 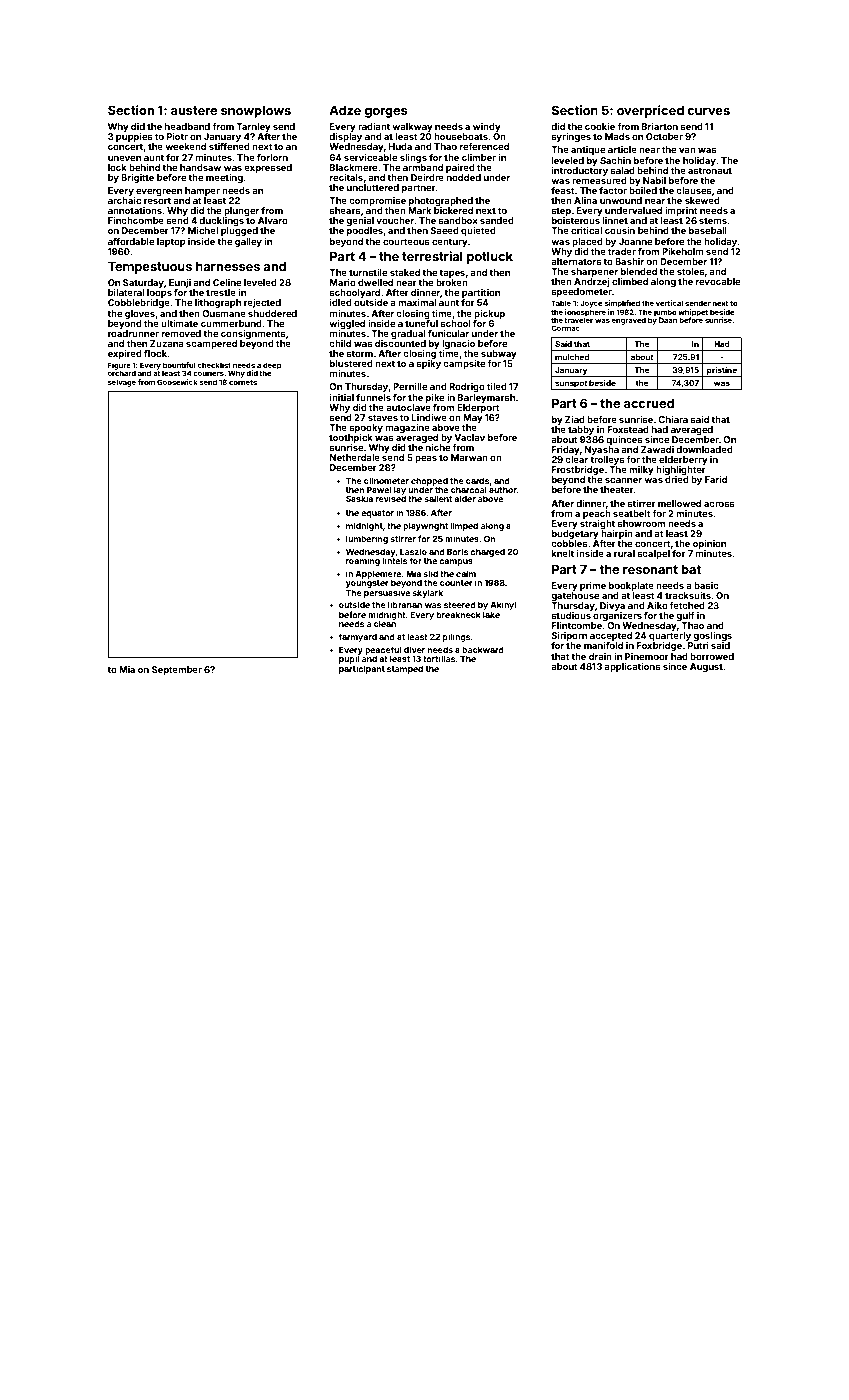 I want to click on pupil, so click(x=349, y=659).
